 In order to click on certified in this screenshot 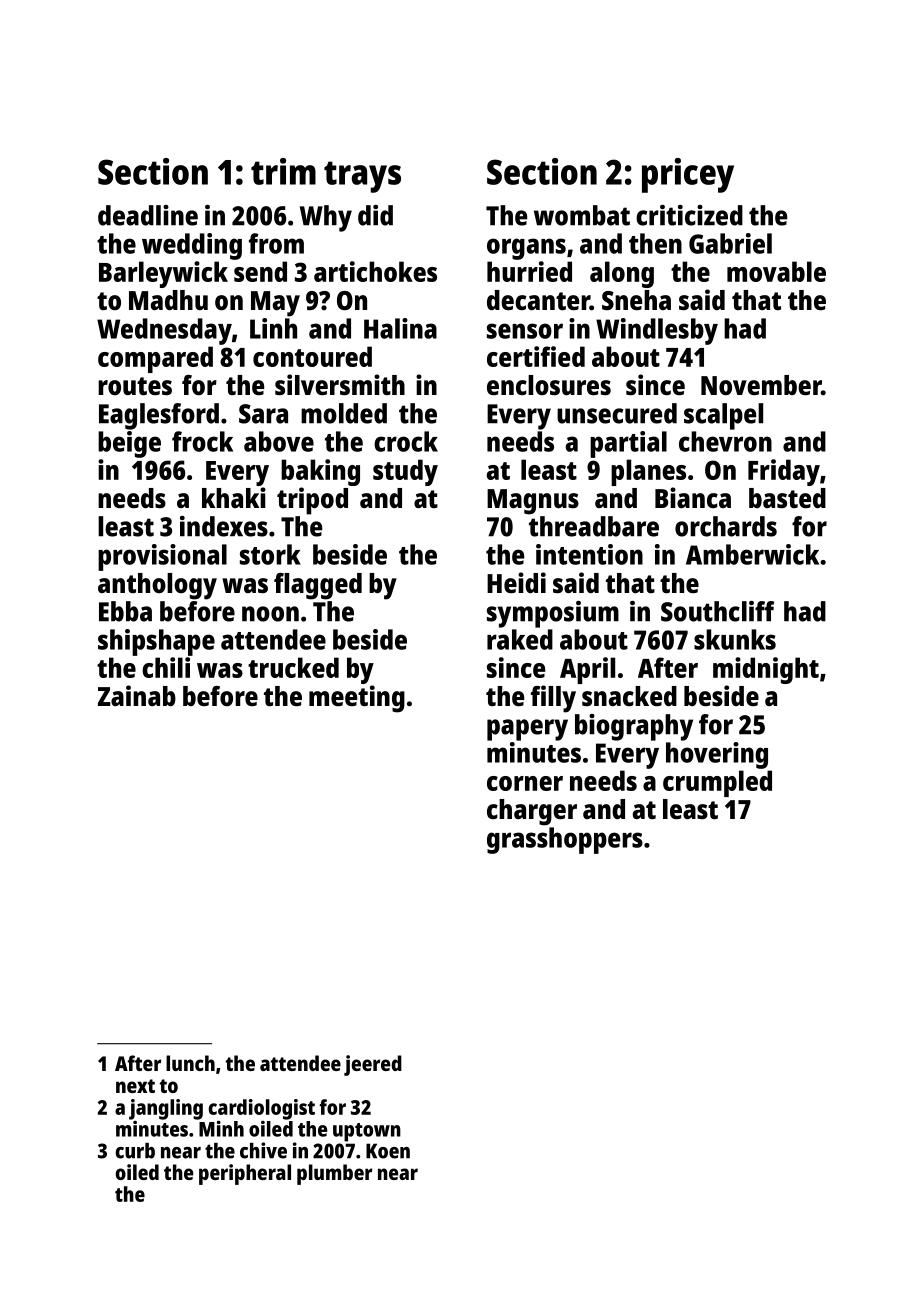, I will do `click(536, 356)`.
